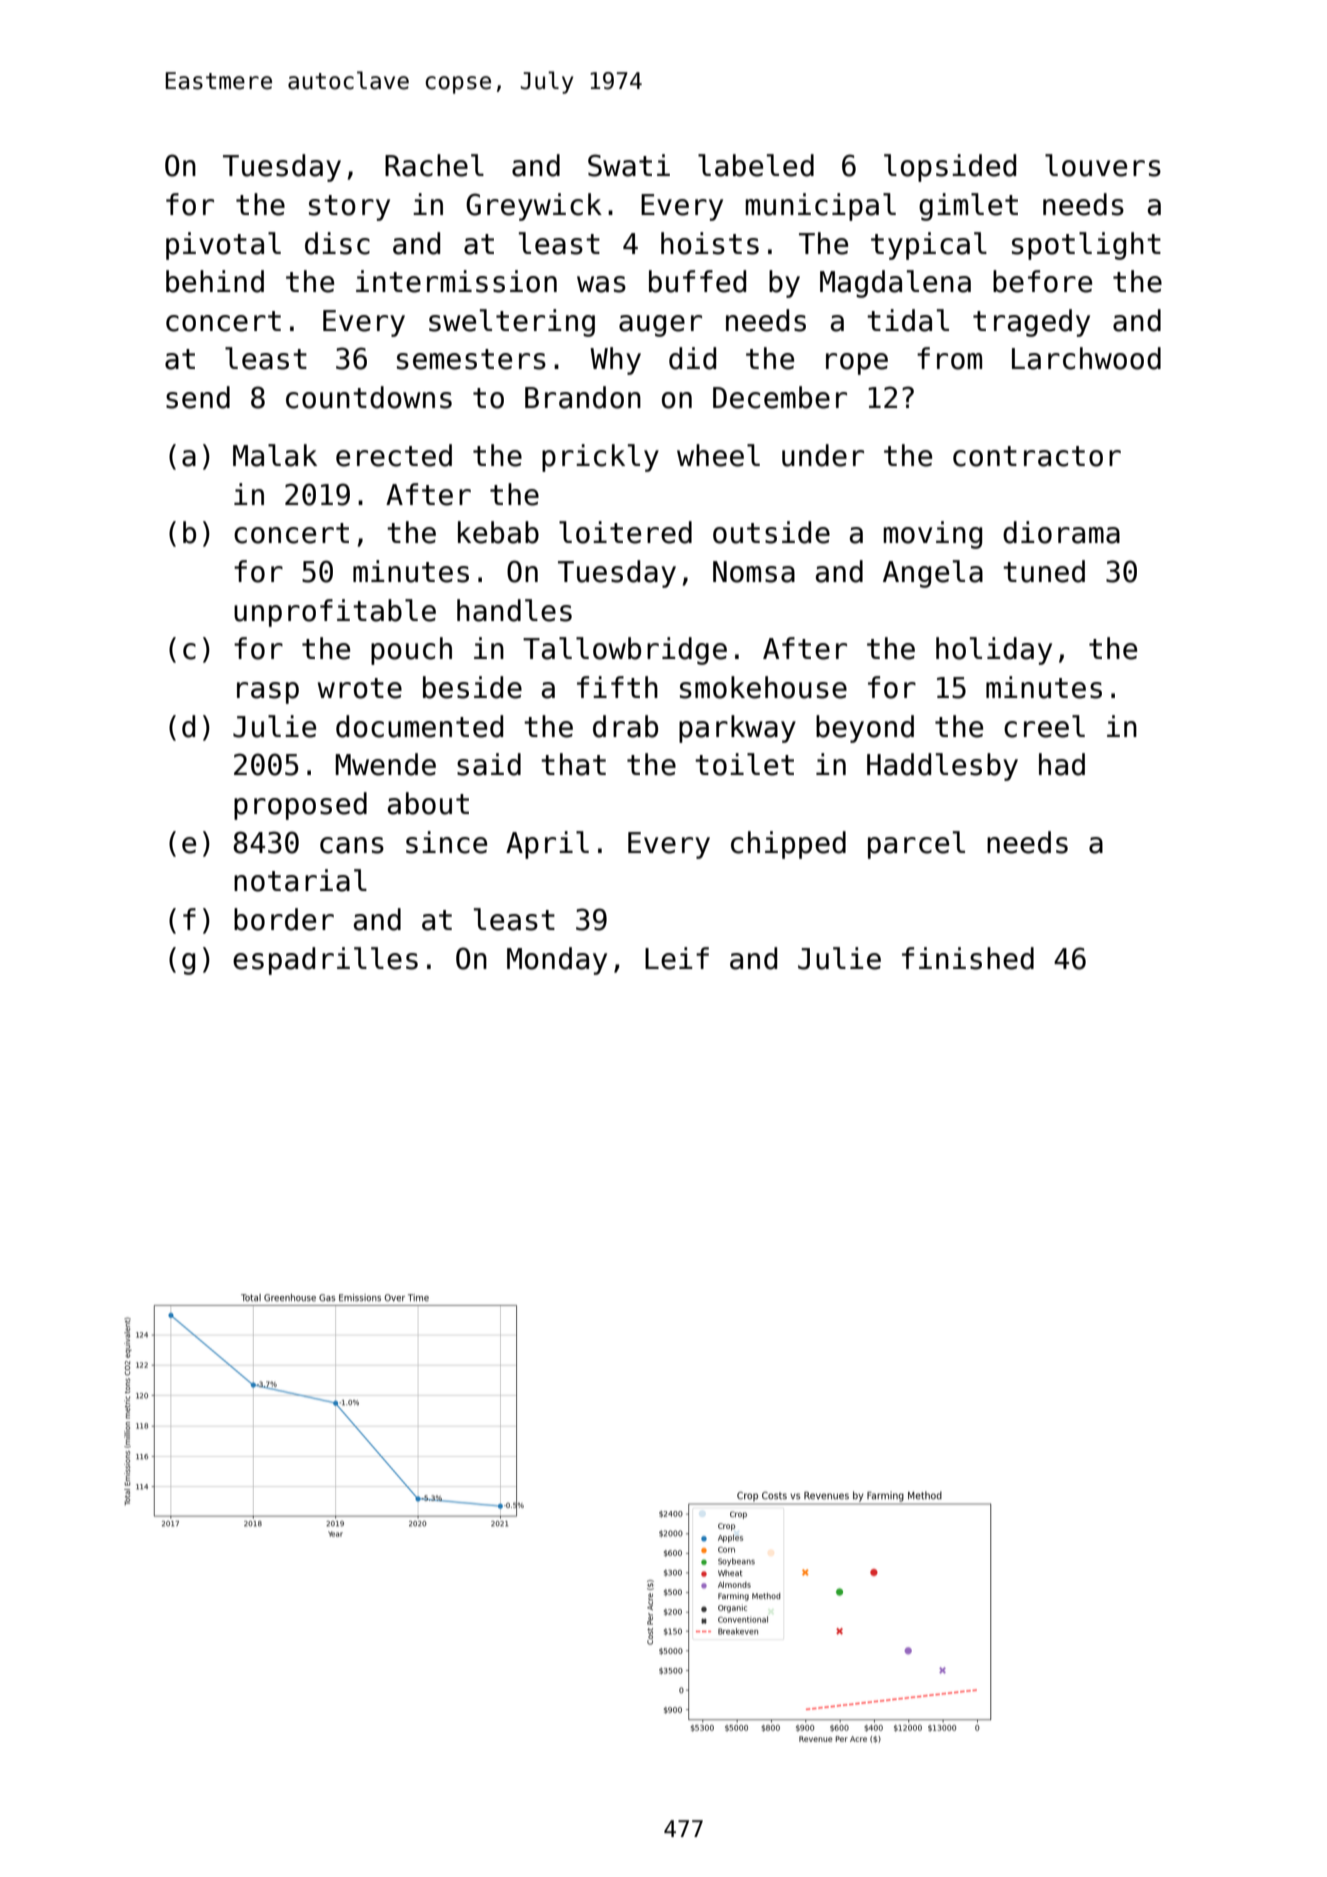  I want to click on intermission, so click(456, 281).
